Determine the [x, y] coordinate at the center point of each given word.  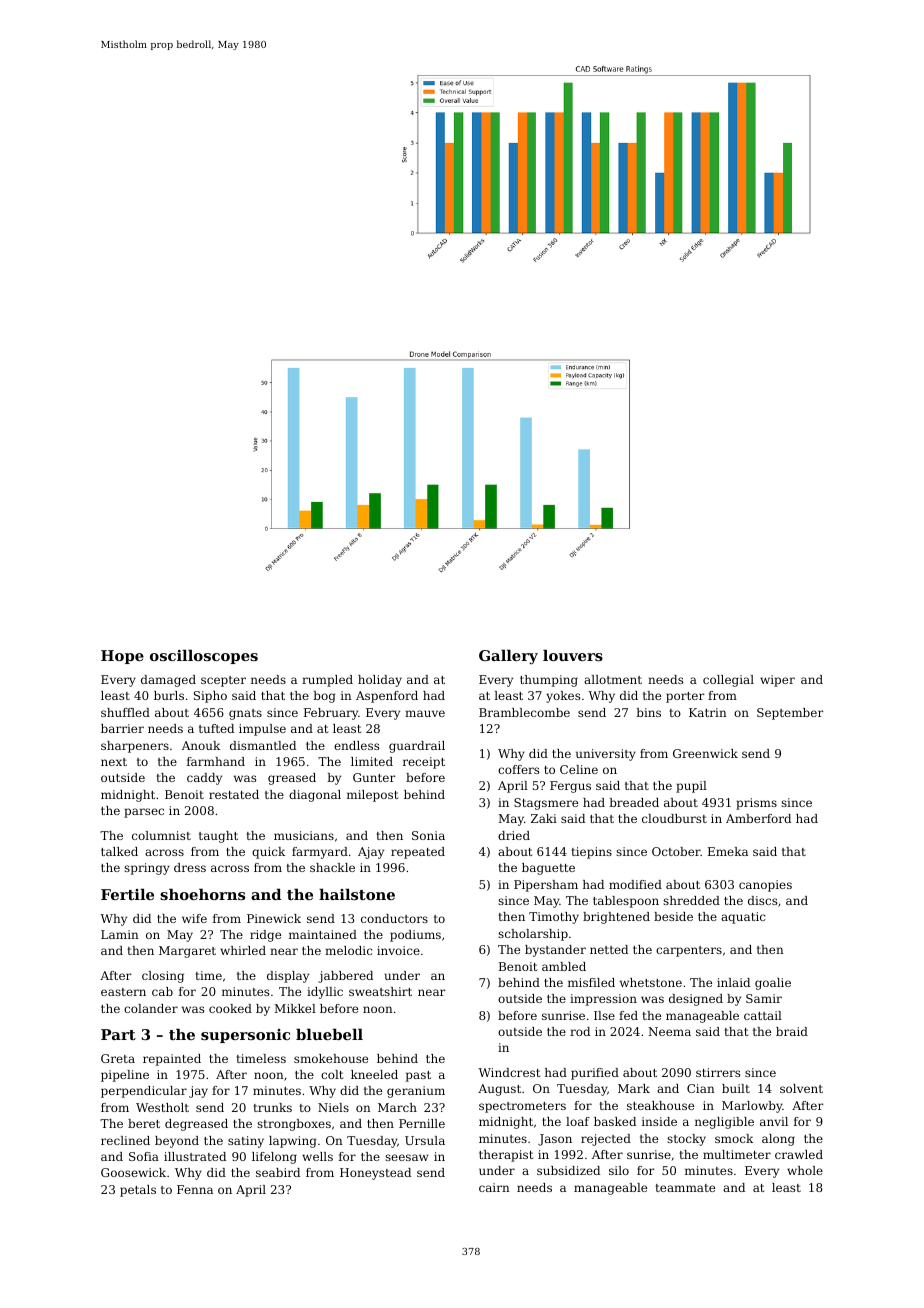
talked [119, 851]
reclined [125, 1140]
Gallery [508, 657]
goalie [773, 984]
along [778, 1140]
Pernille [422, 1123]
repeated [418, 853]
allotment [613, 679]
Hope [122, 657]
